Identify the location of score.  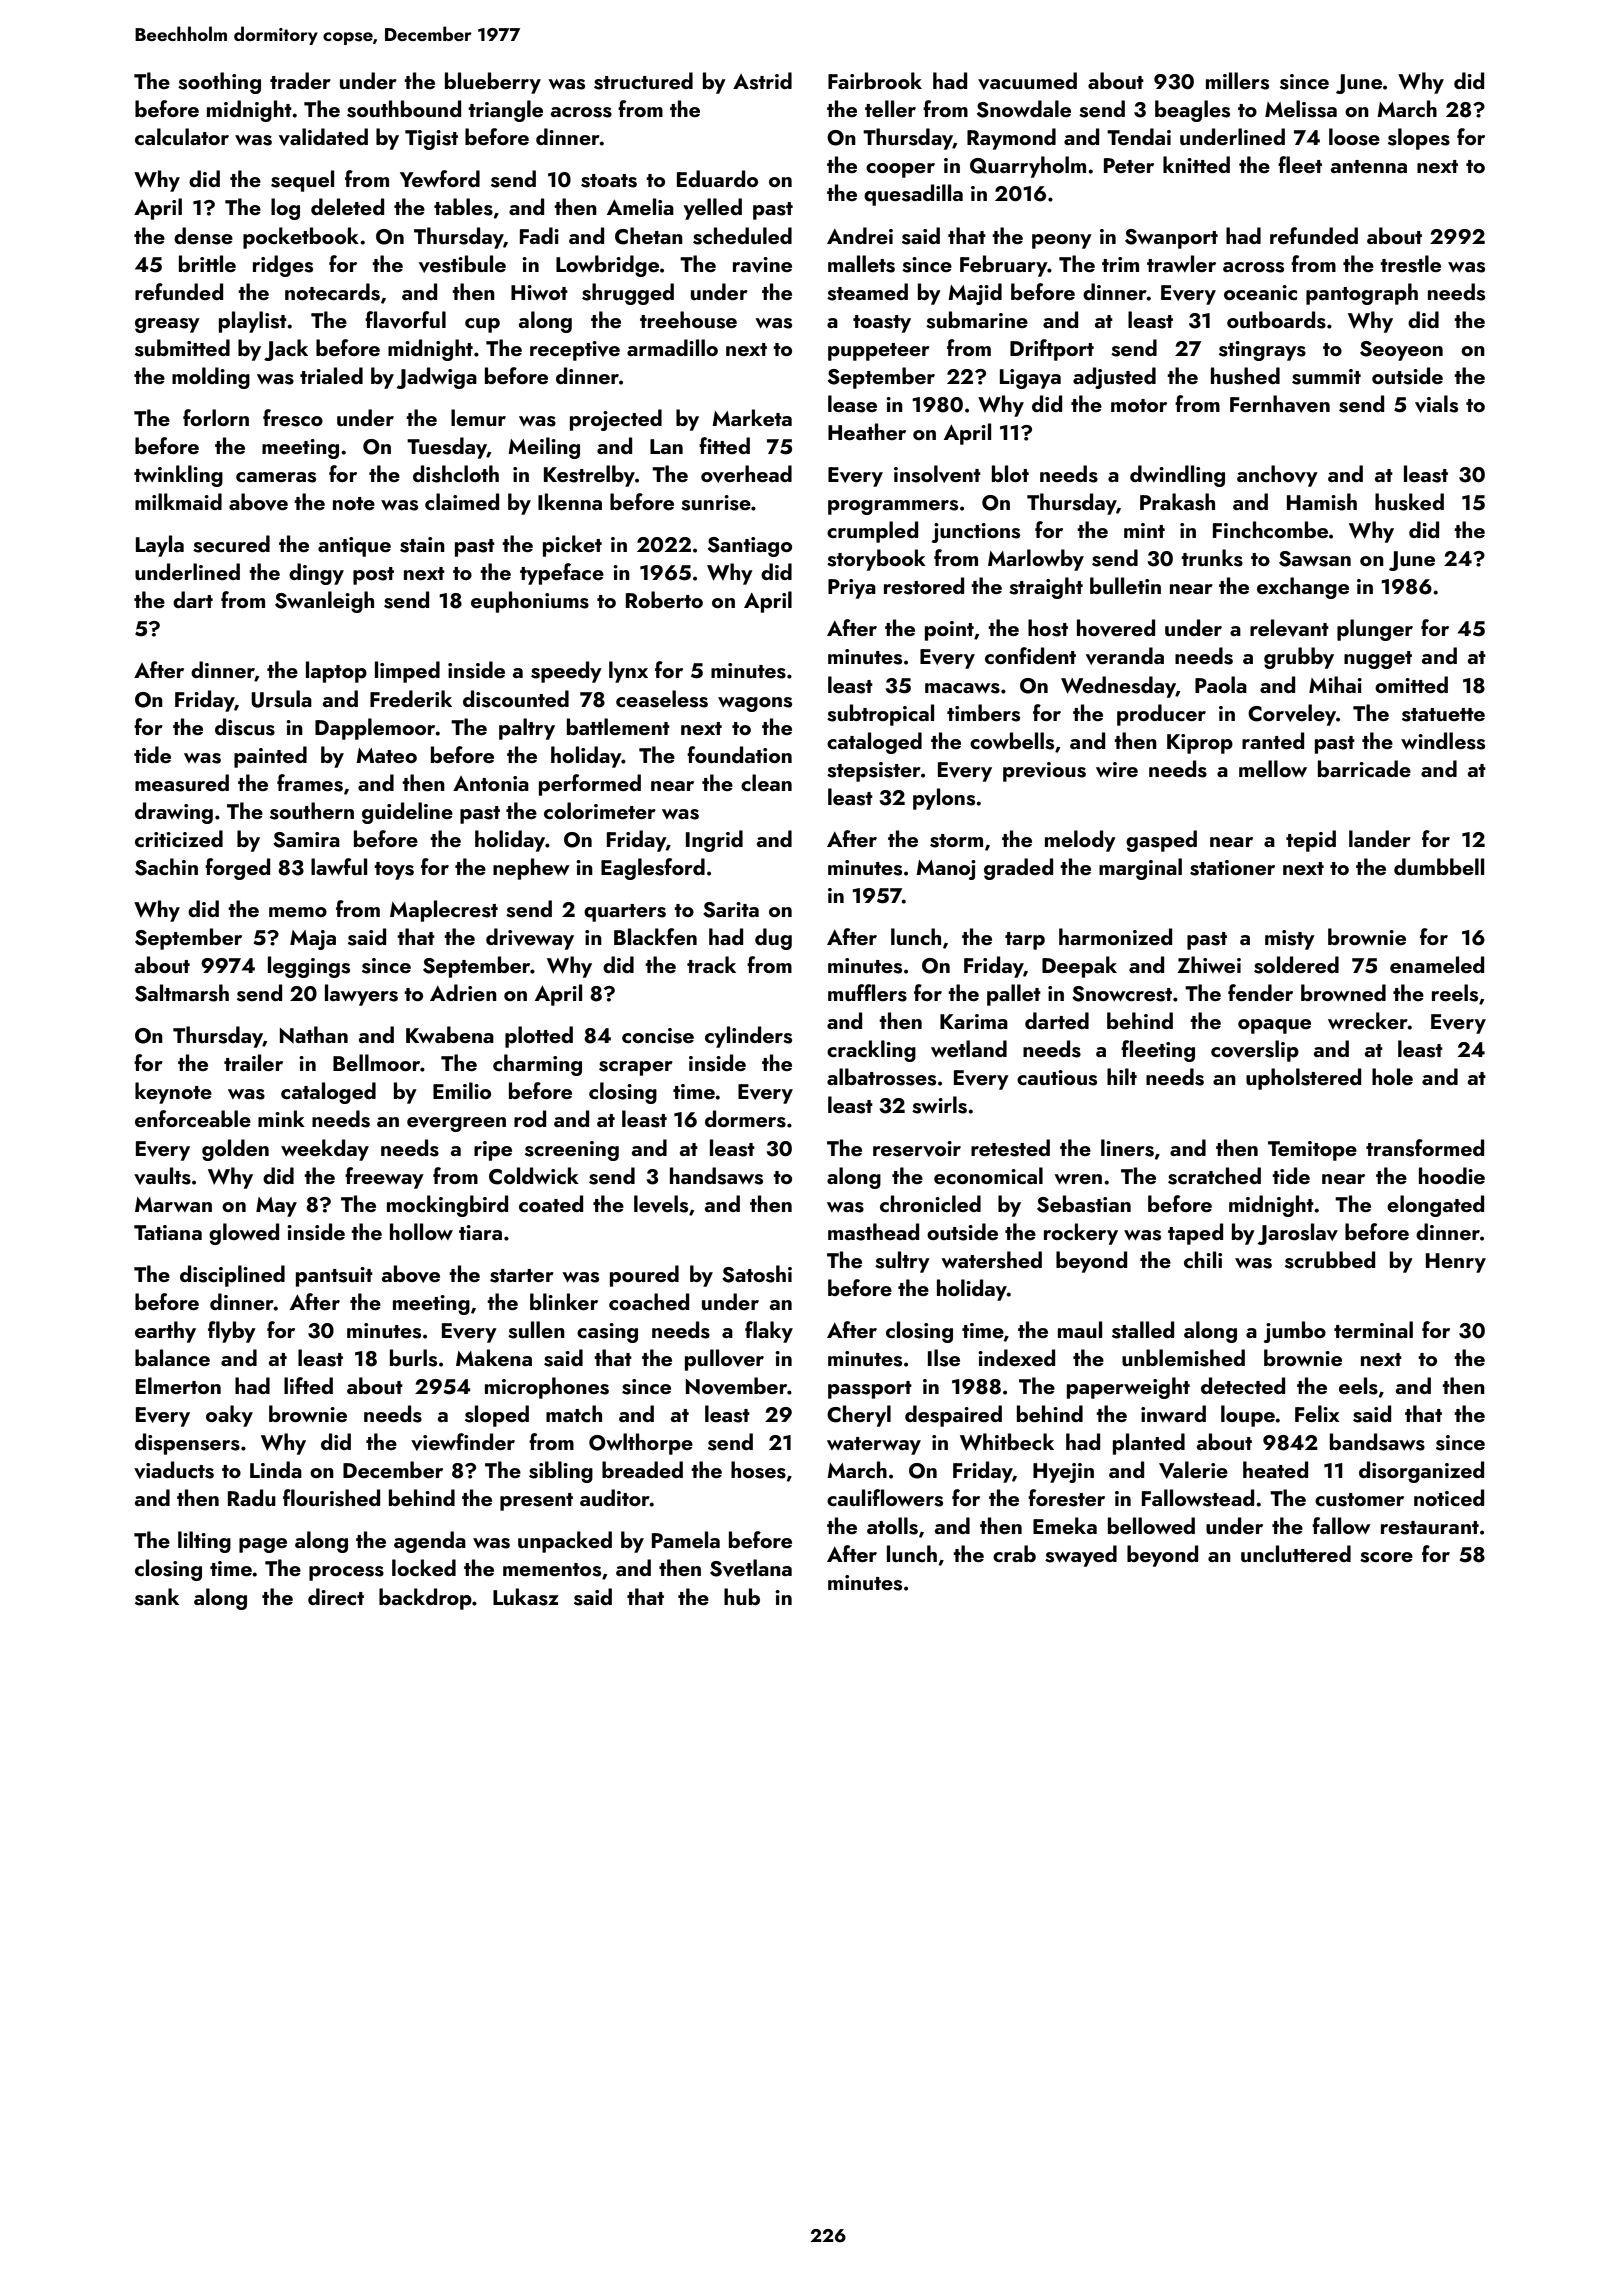
(1386, 1557).
